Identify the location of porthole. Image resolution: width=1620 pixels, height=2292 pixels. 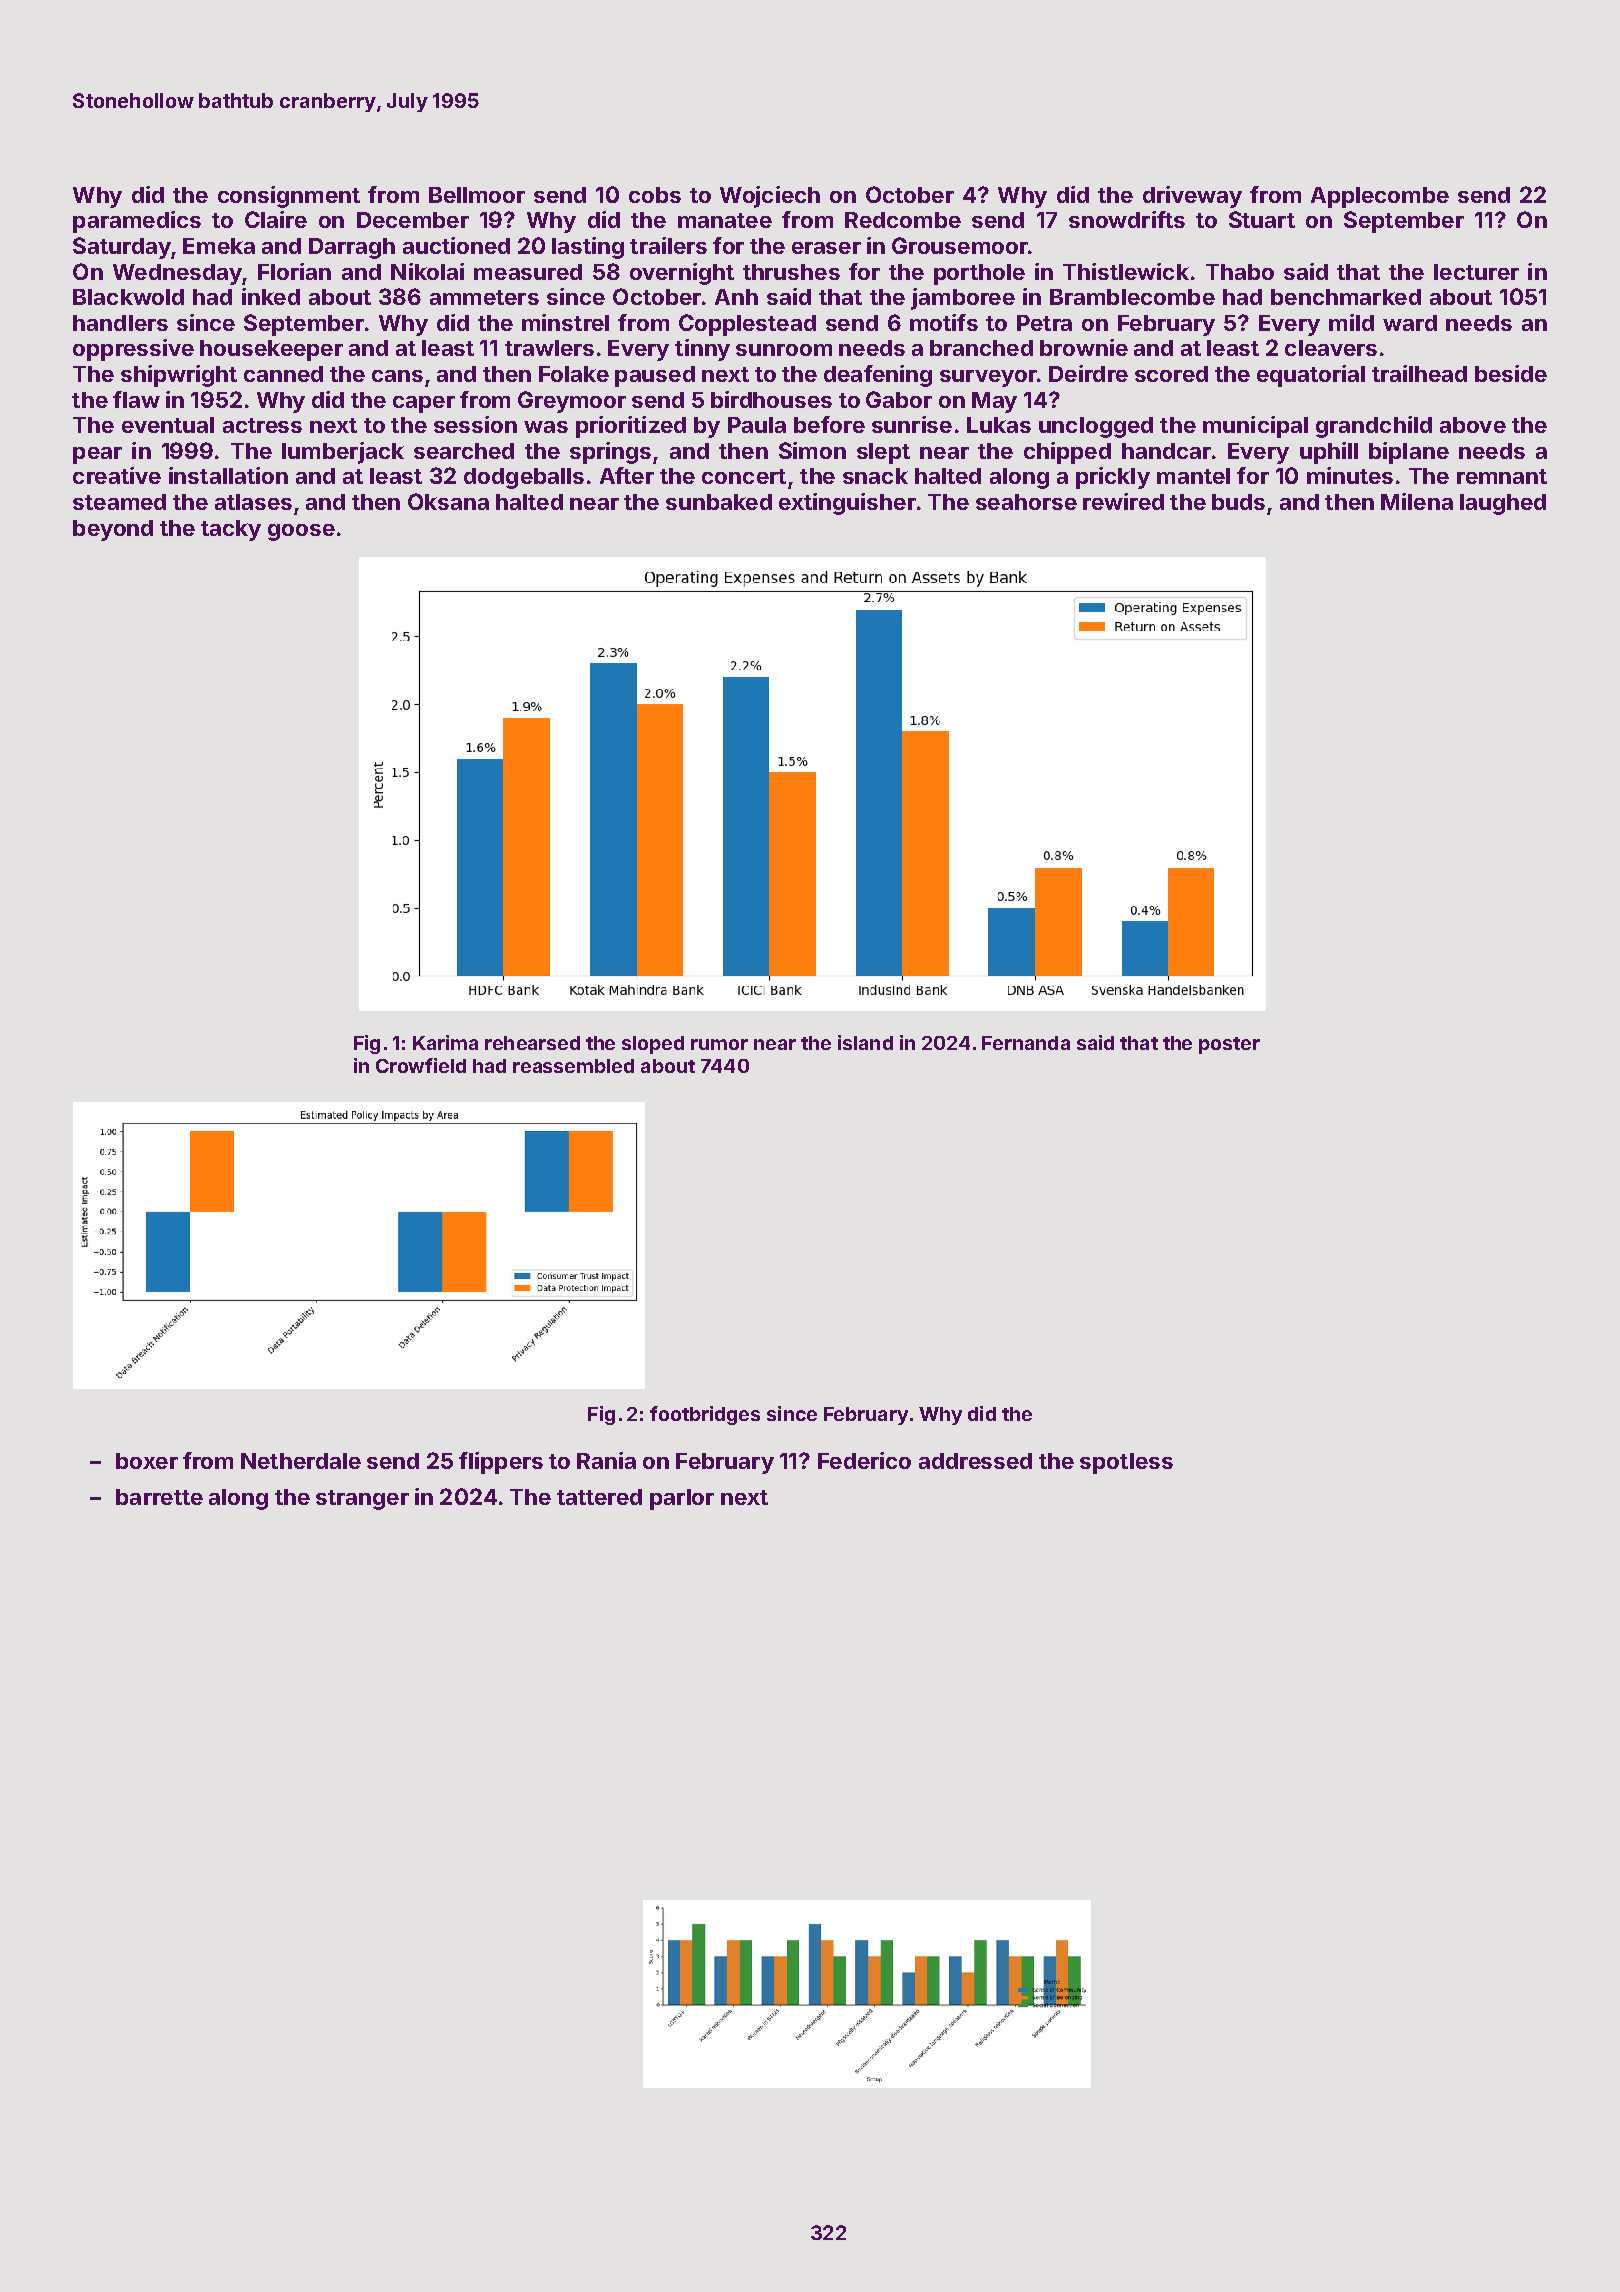
(979, 274).
